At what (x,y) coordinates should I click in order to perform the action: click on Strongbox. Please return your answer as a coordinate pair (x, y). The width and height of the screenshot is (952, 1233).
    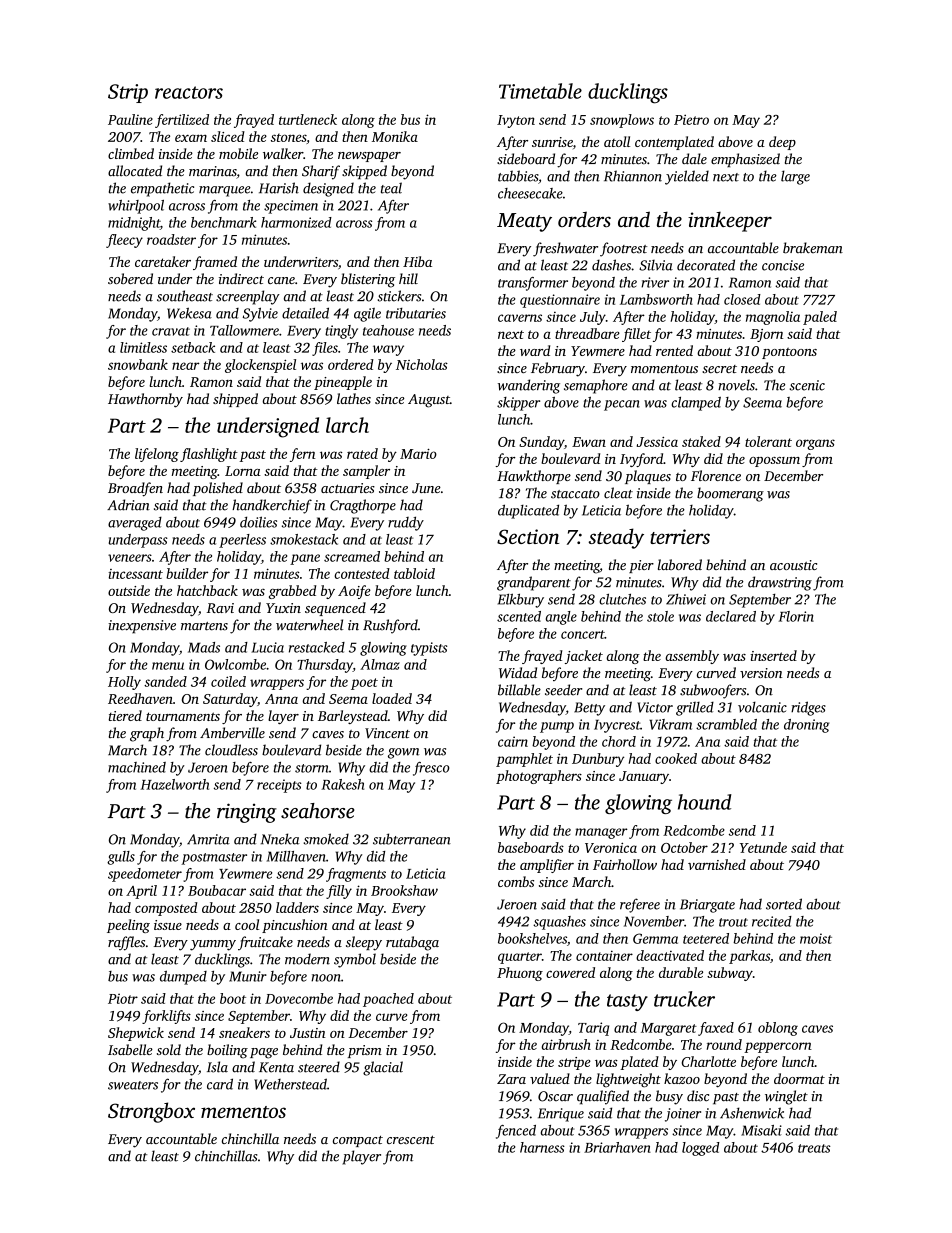
    Looking at the image, I should click on (151, 1112).
